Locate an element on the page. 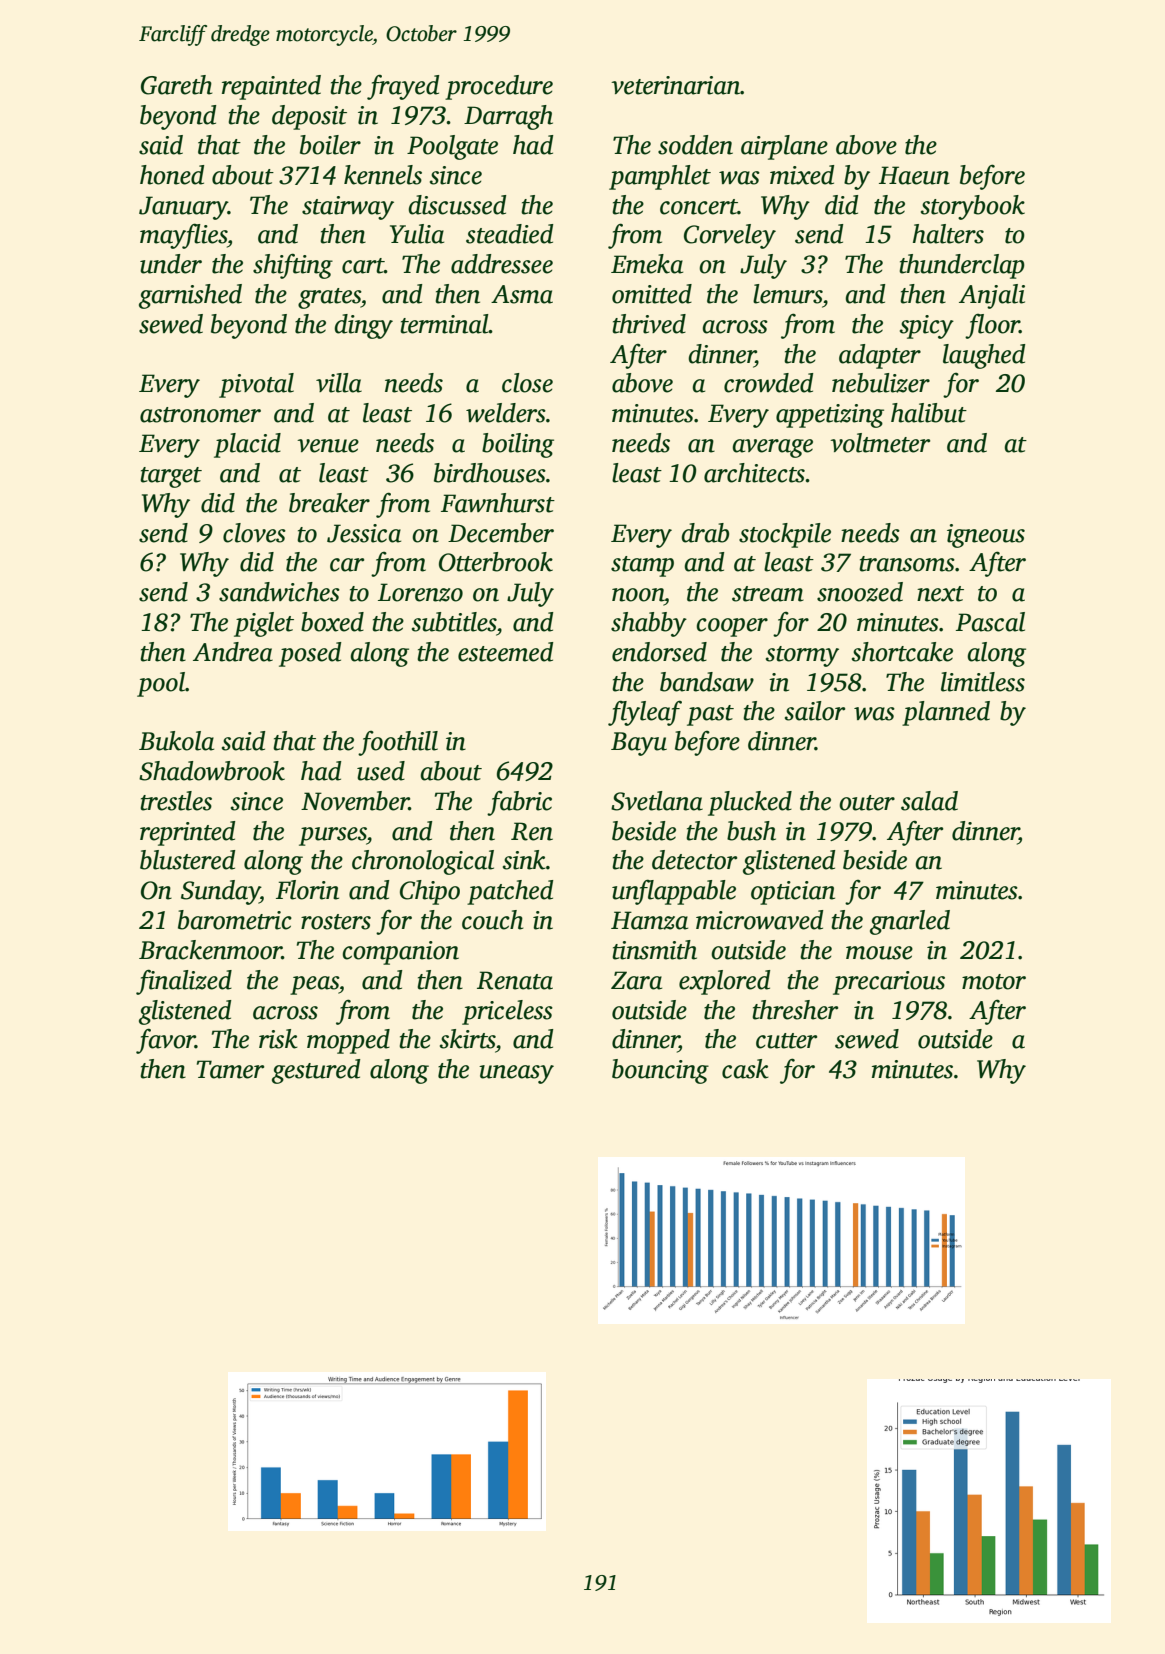  planned is located at coordinates (946, 713).
